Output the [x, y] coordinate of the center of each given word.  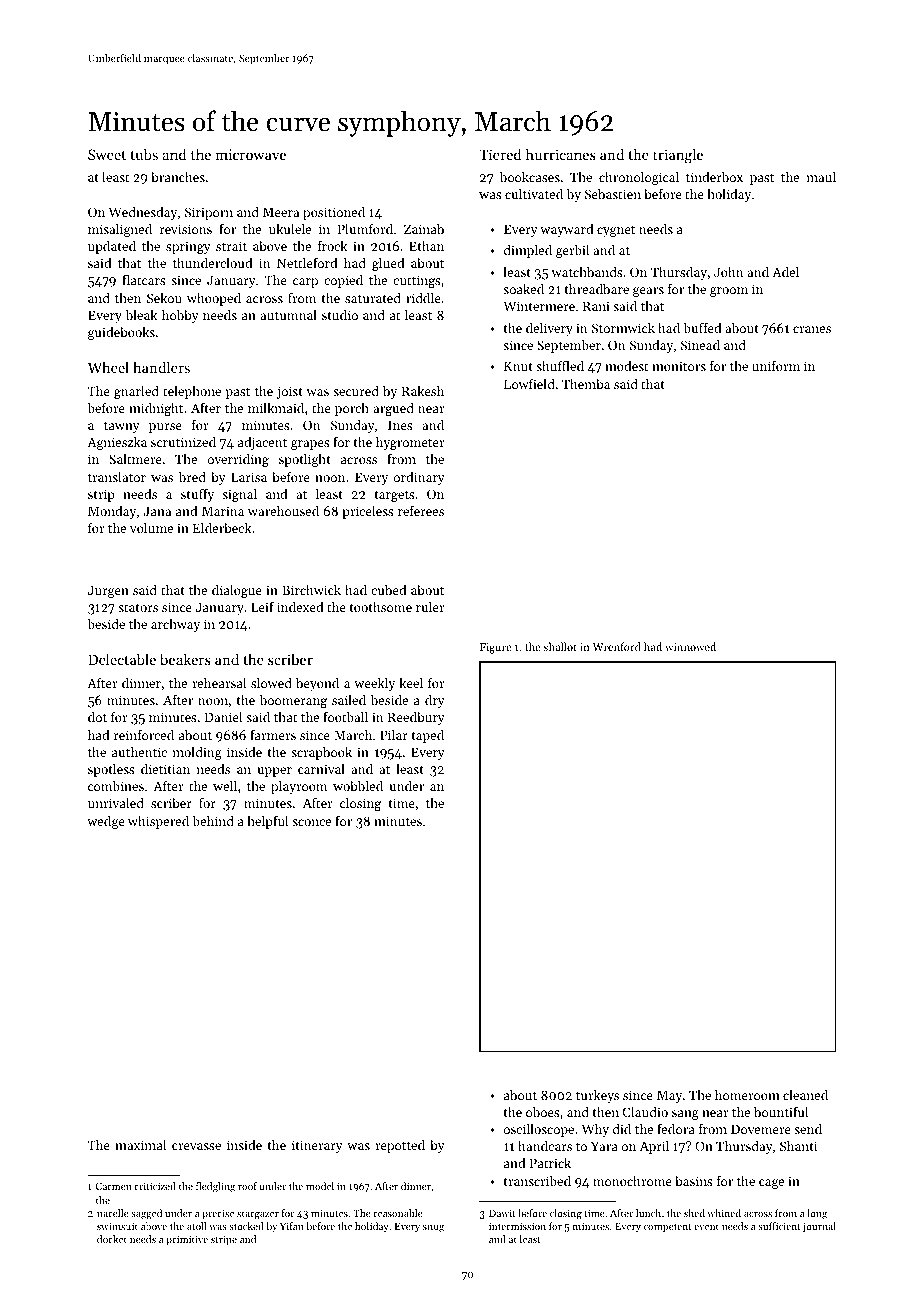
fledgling [215, 1187]
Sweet [107, 154]
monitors [679, 366]
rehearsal [219, 683]
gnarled [136, 392]
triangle [678, 156]
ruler [430, 607]
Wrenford [617, 646]
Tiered [500, 154]
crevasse [196, 1146]
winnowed [690, 646]
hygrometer [410, 443]
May [669, 1096]
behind [213, 821]
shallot [560, 646]
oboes [543, 1112]
